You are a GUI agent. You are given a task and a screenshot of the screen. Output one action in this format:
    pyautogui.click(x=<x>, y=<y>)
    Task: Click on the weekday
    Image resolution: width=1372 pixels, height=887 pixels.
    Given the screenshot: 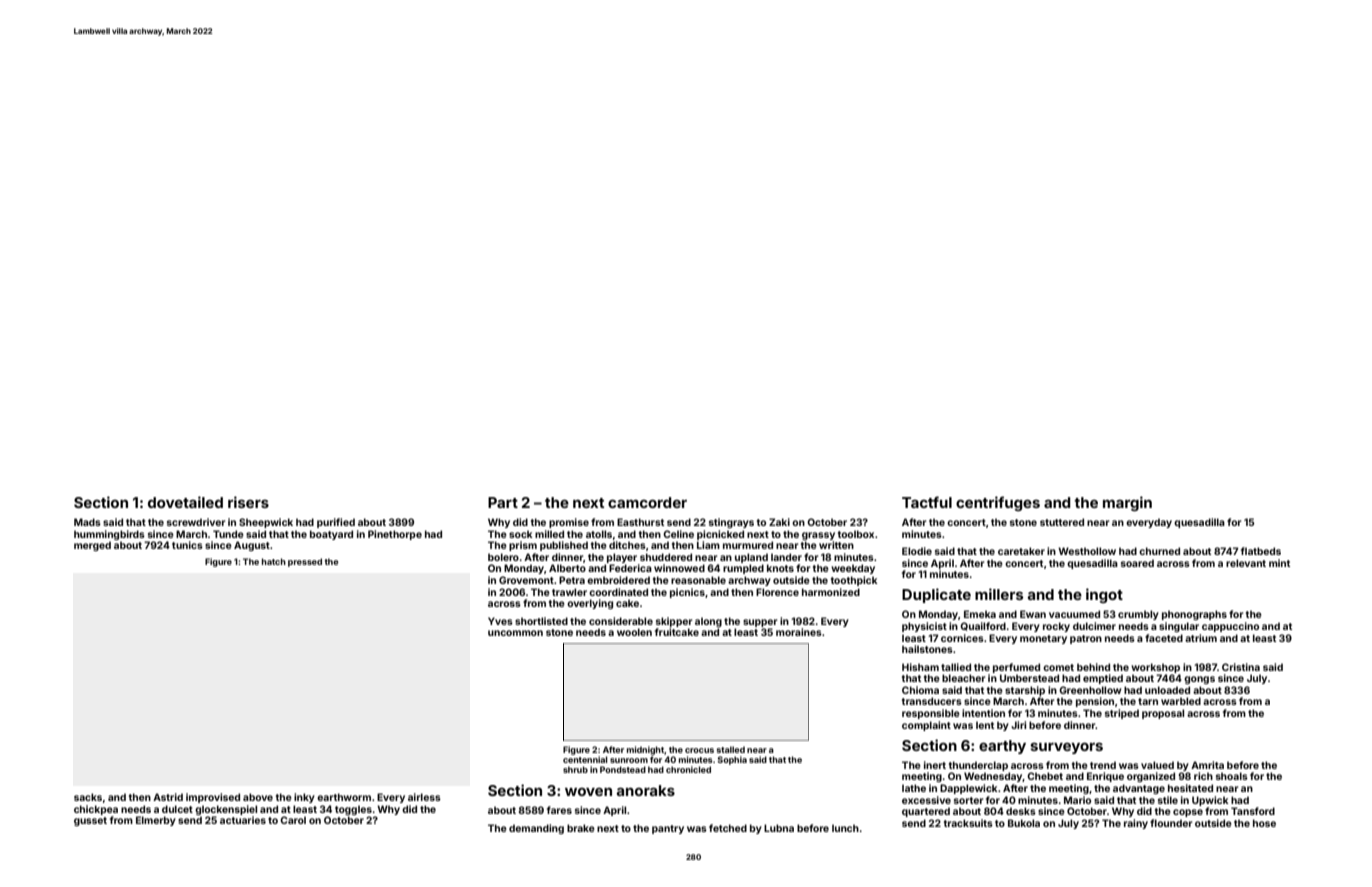 What is the action you would take?
    pyautogui.click(x=853, y=569)
